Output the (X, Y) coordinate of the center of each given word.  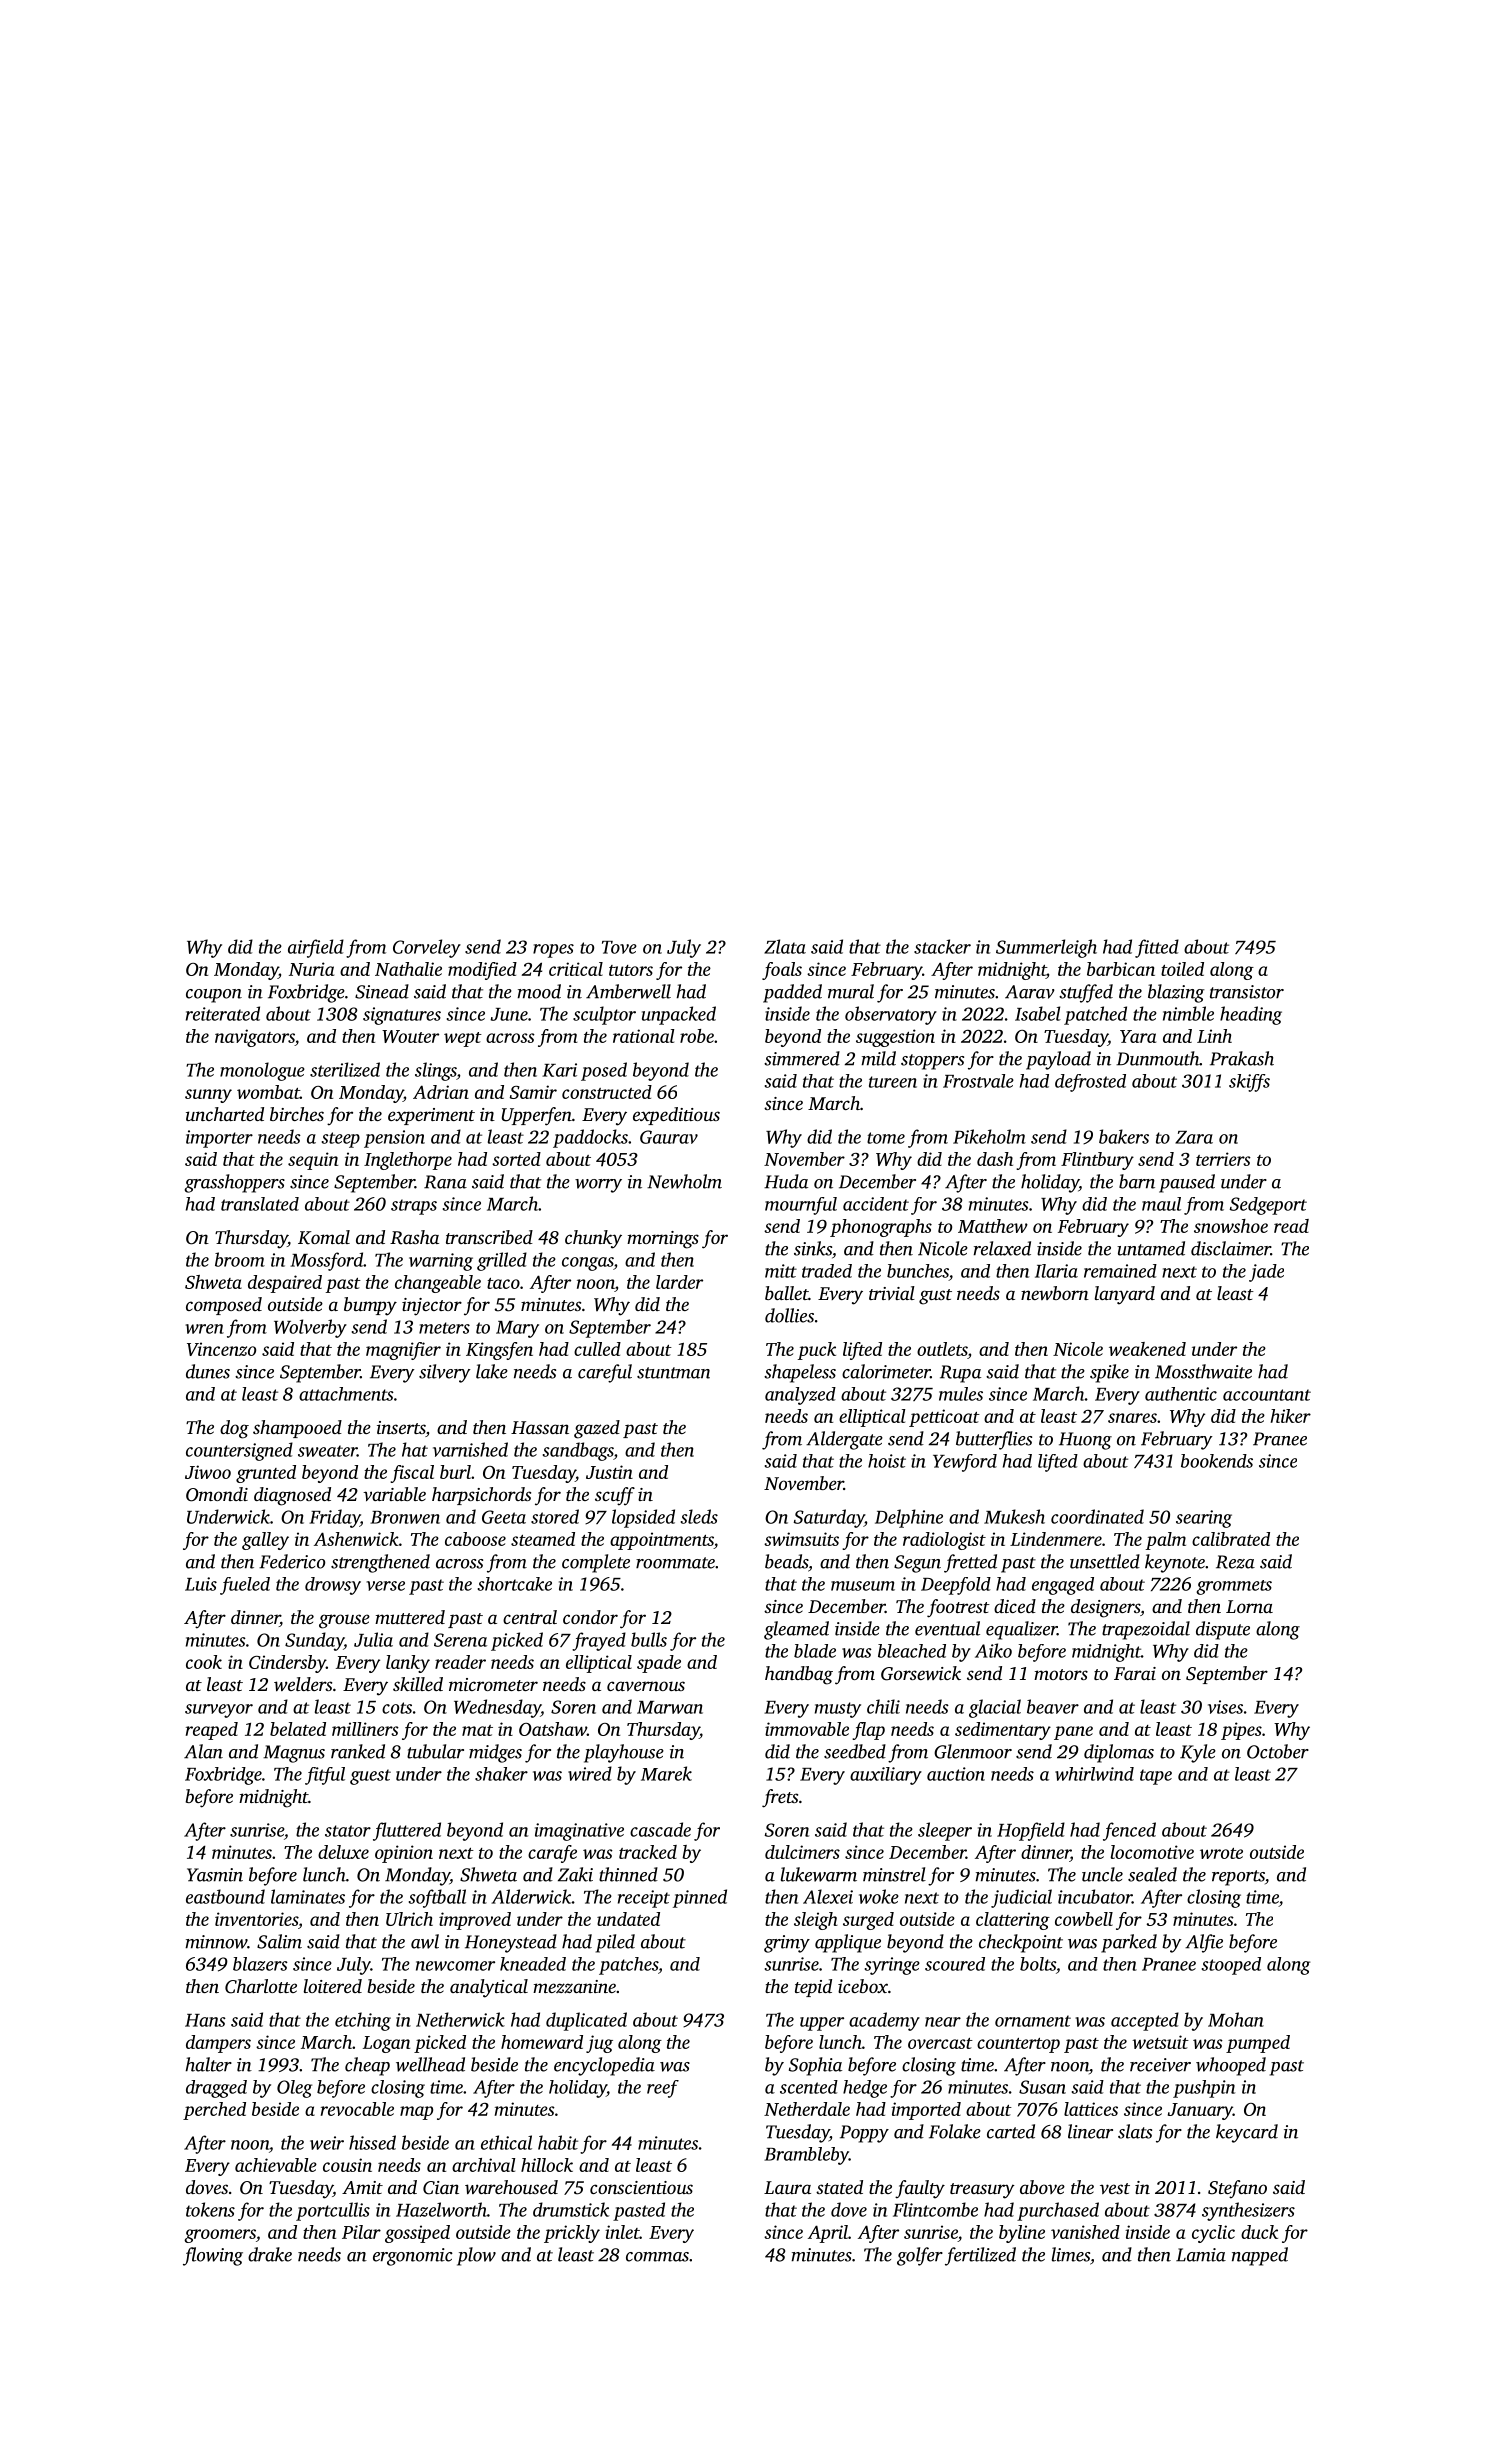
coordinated (1097, 1516)
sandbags (578, 1451)
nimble (1188, 1013)
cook (204, 1662)
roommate (675, 1563)
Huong (1085, 1441)
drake (270, 2254)
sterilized (345, 1069)
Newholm (684, 1181)
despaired (285, 1284)
